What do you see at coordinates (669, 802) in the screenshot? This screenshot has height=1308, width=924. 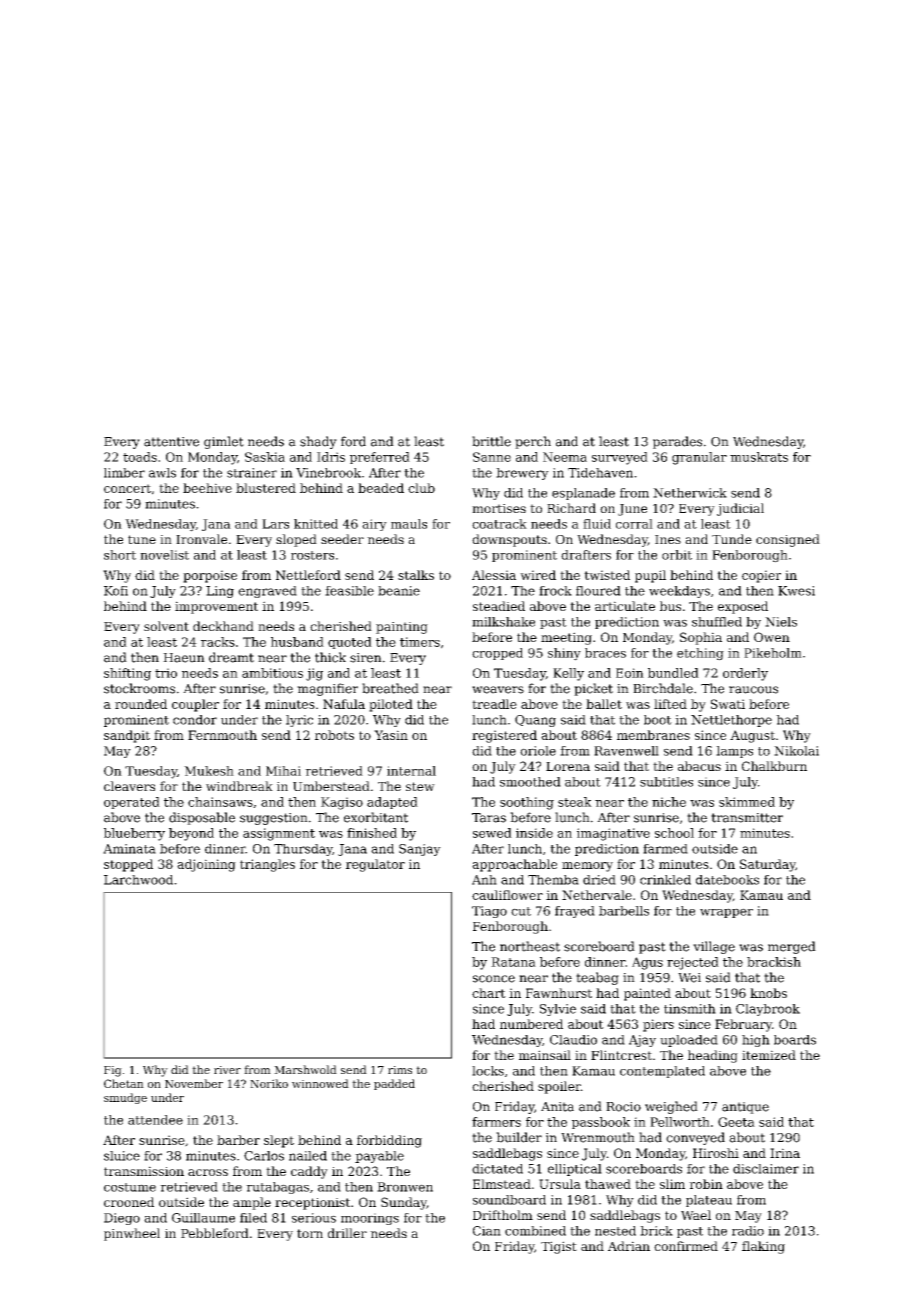 I see `niche` at bounding box center [669, 802].
